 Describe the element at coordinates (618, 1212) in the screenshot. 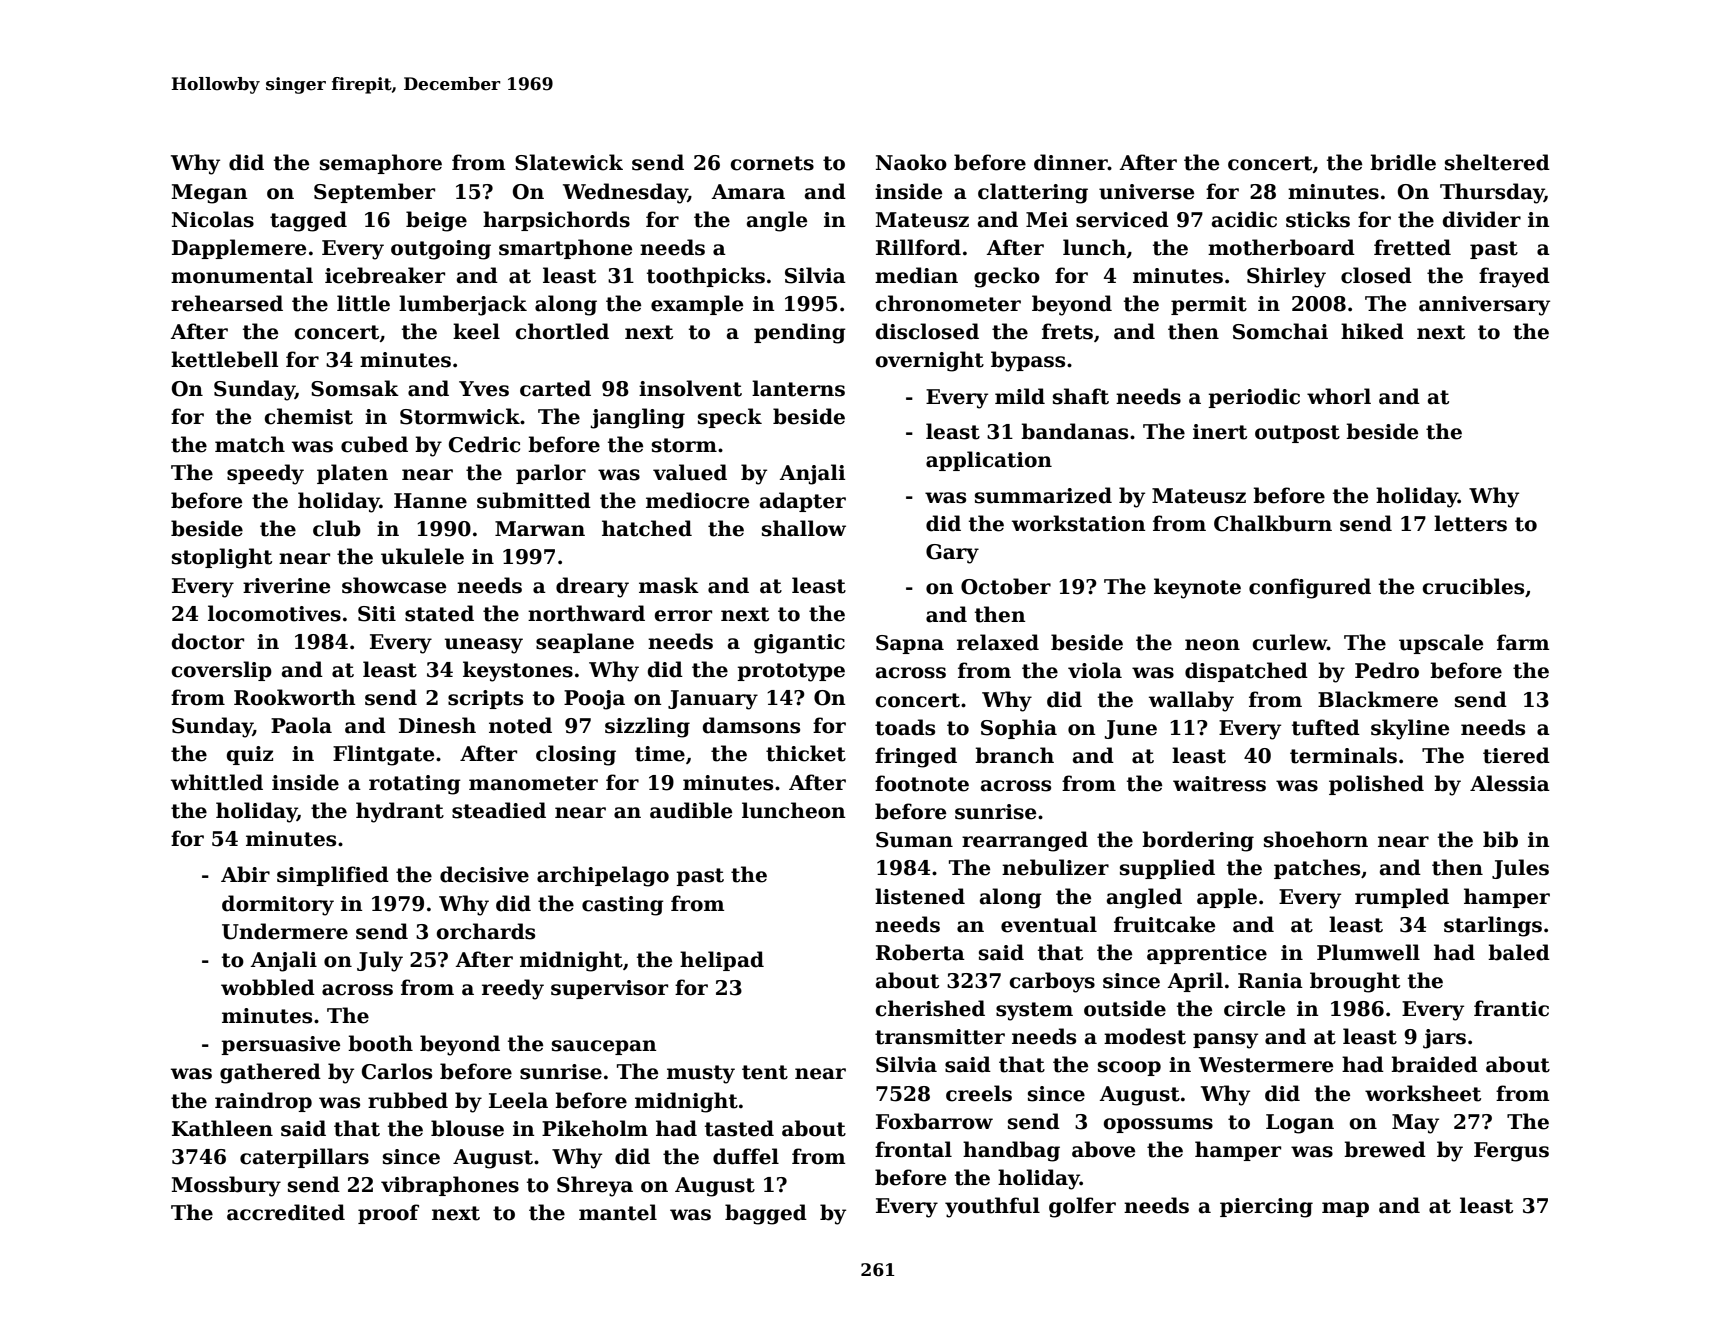

I see `mantel` at that location.
